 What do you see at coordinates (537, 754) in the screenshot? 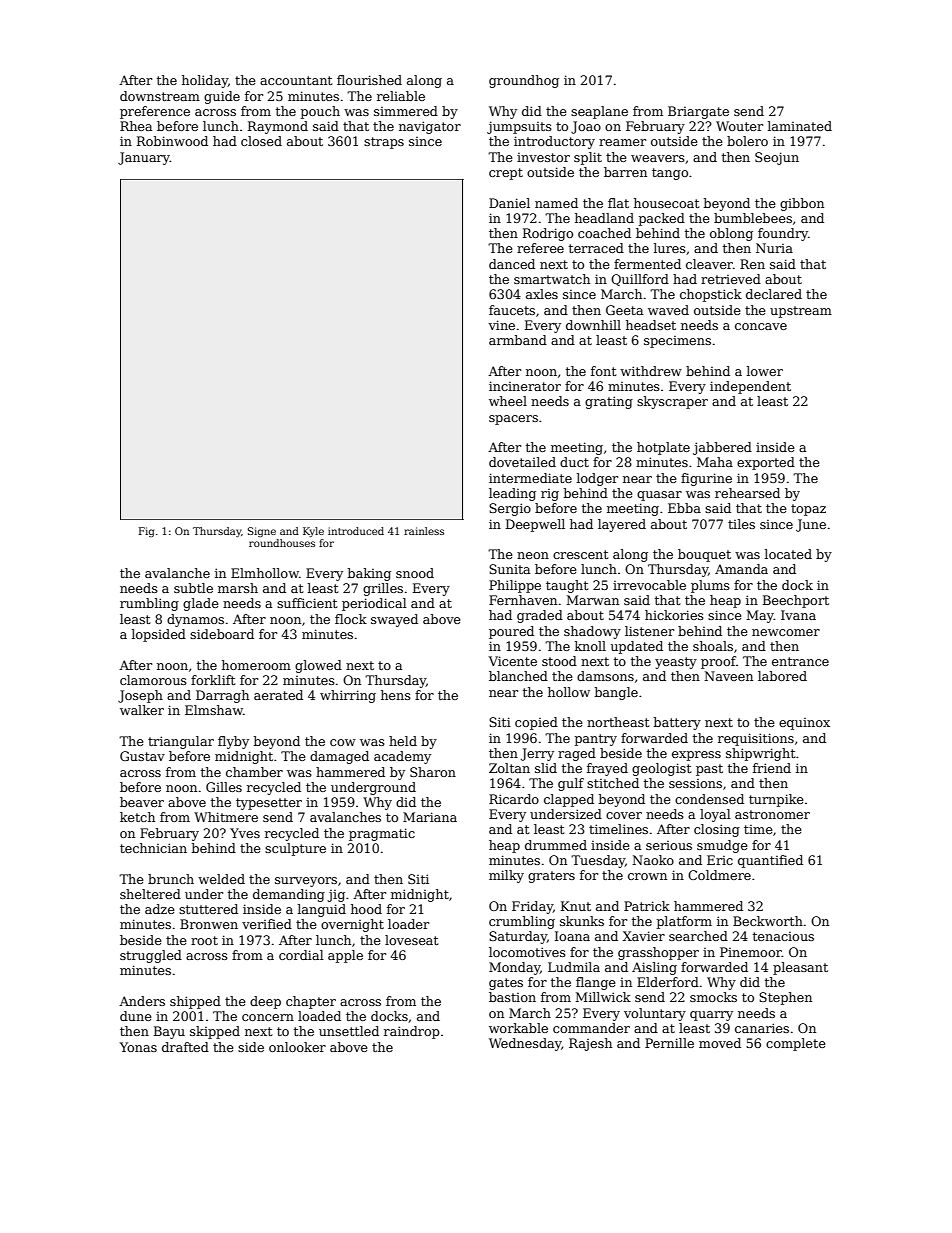
I see `Jerry` at bounding box center [537, 754].
